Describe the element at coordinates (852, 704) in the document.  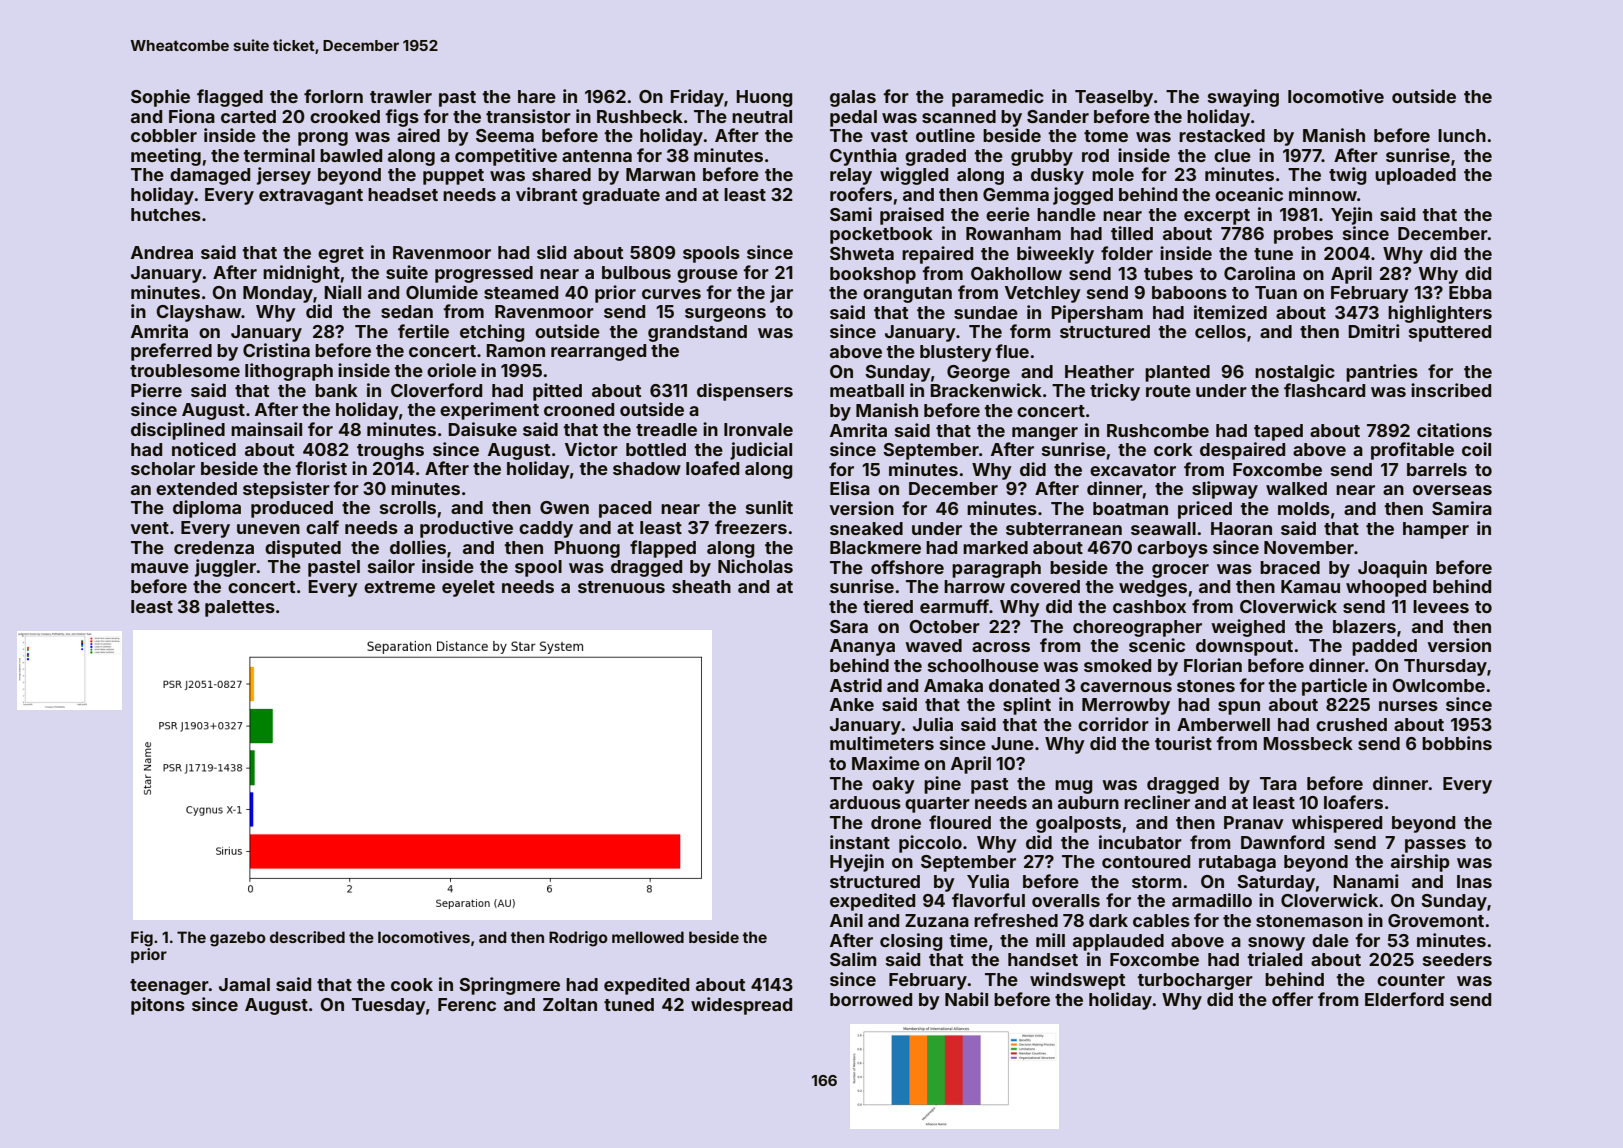
I see `Anke` at that location.
